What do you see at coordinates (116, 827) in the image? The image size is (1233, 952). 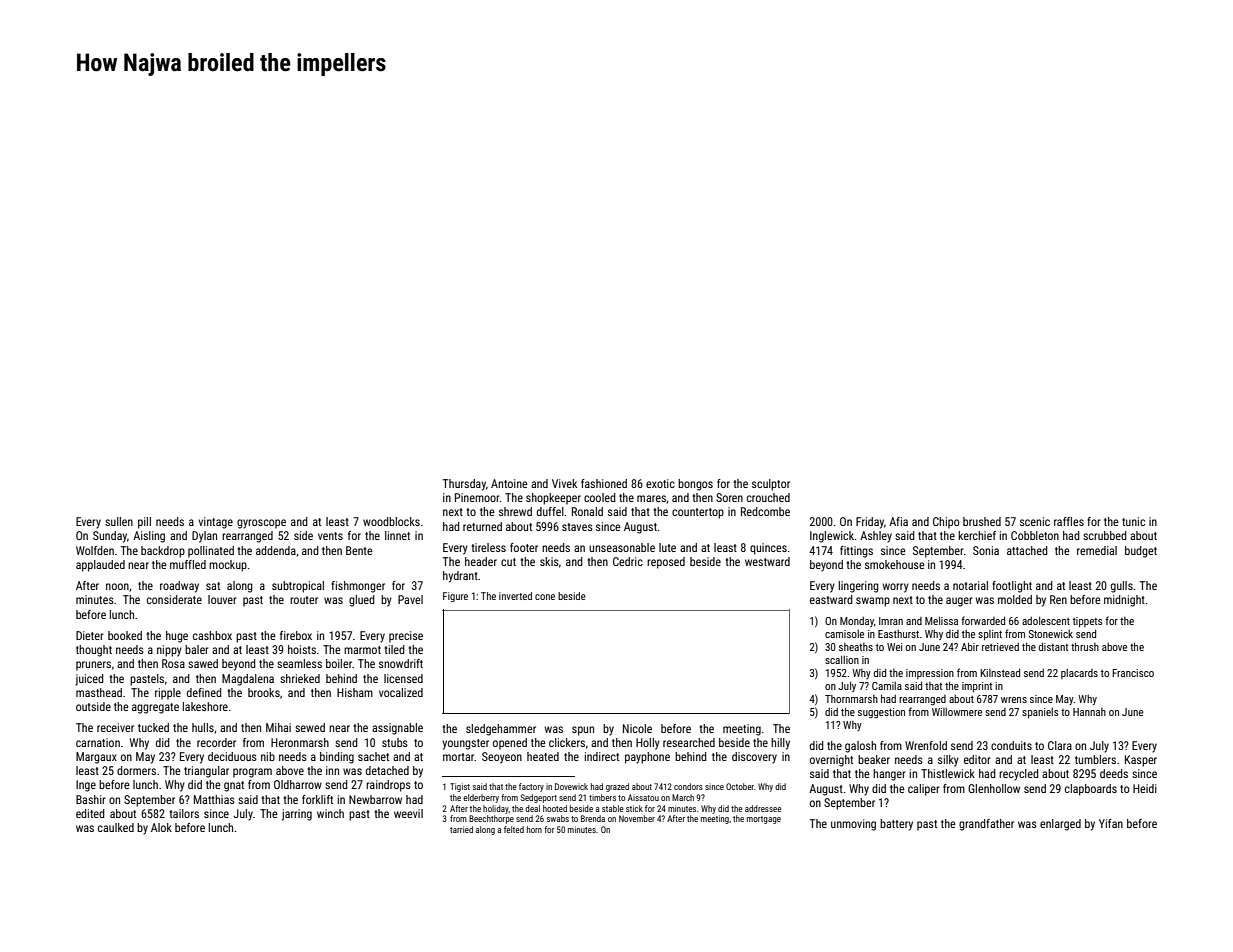 I see `caulked` at bounding box center [116, 827].
